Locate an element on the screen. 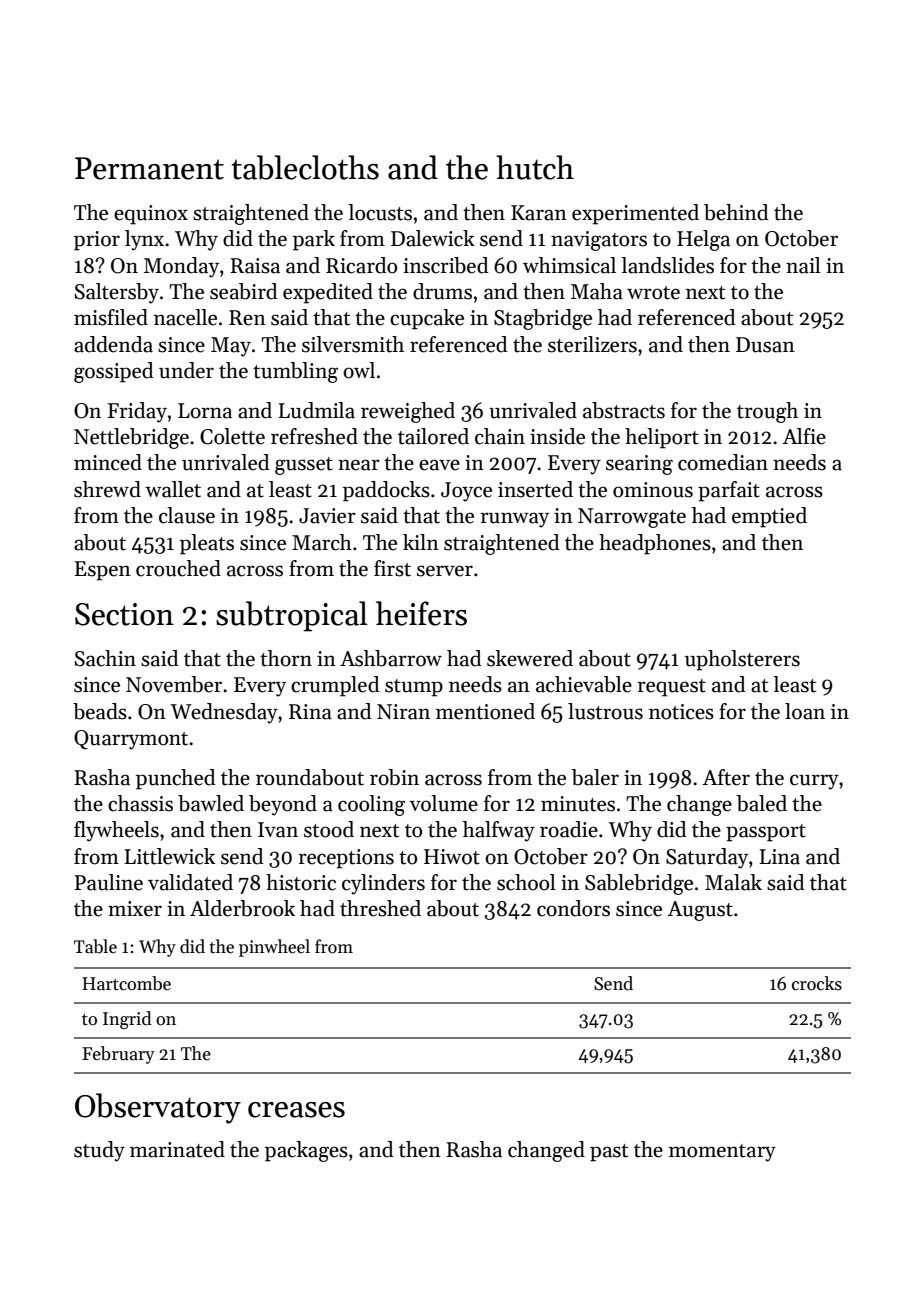 The image size is (924, 1311). February is located at coordinates (118, 1055).
